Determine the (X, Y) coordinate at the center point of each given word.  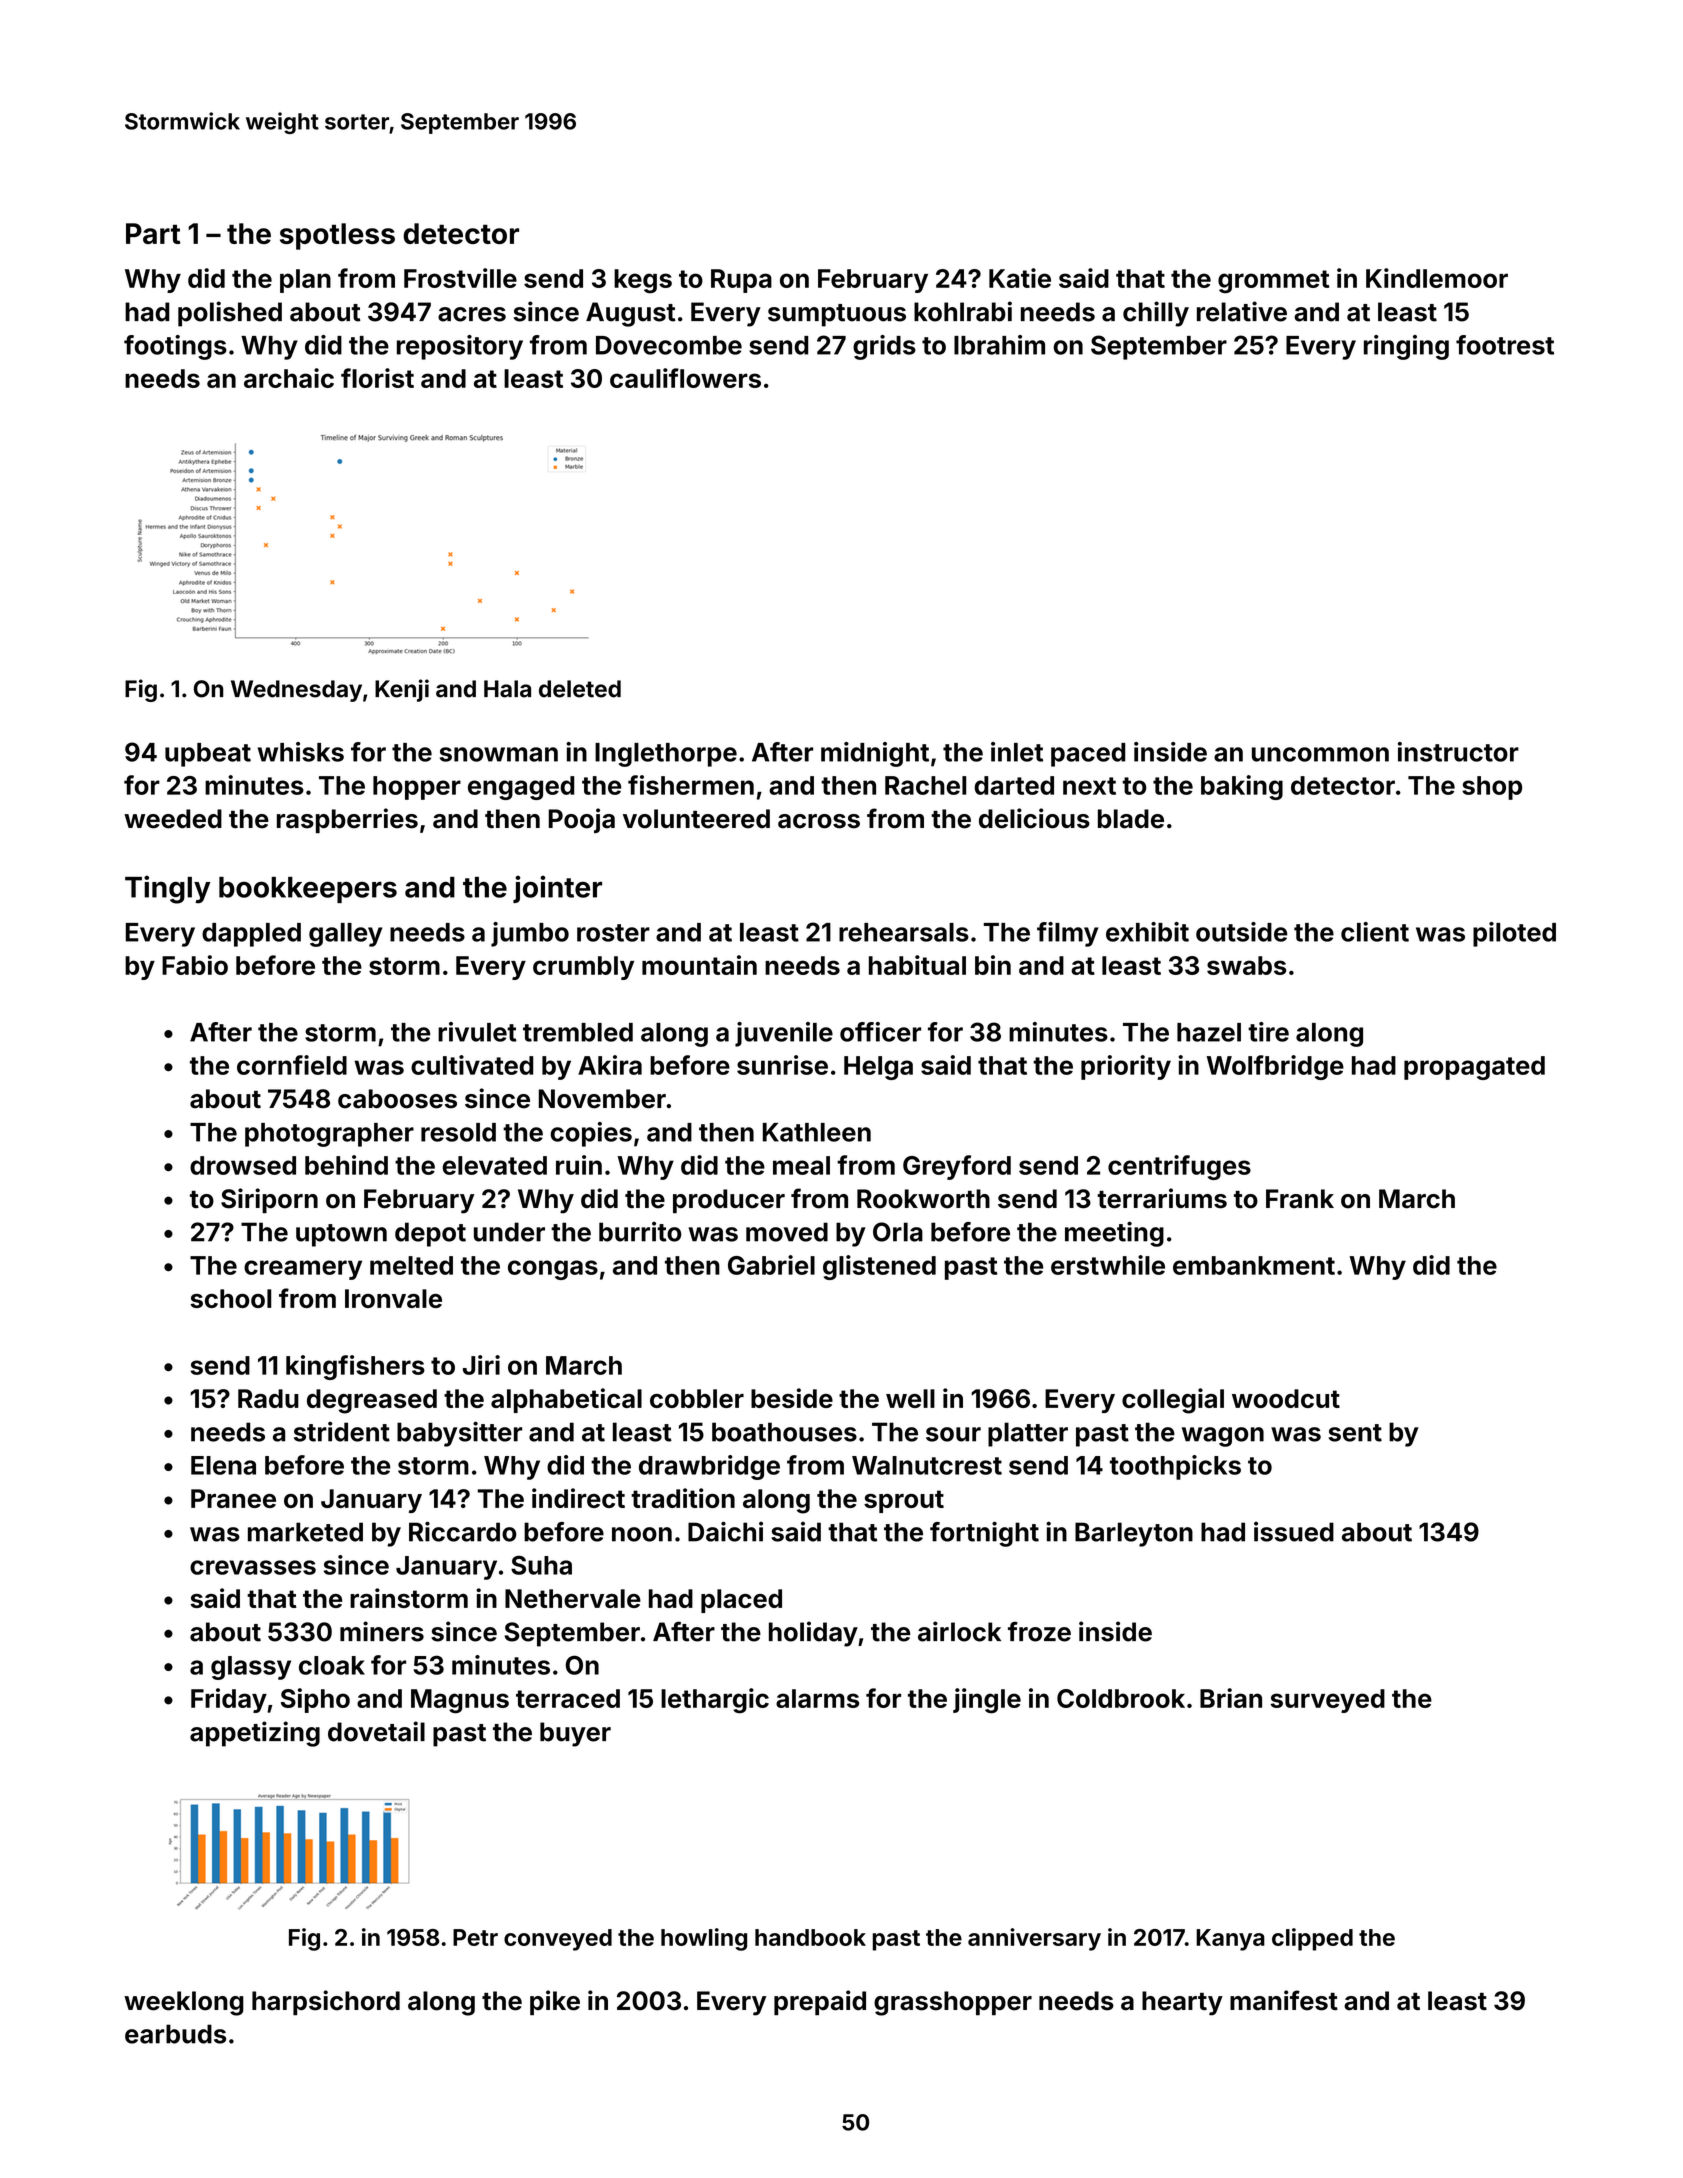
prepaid (820, 2002)
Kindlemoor (1437, 278)
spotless (337, 236)
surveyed (1327, 1701)
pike (555, 2002)
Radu (268, 1398)
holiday (813, 1634)
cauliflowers (685, 378)
